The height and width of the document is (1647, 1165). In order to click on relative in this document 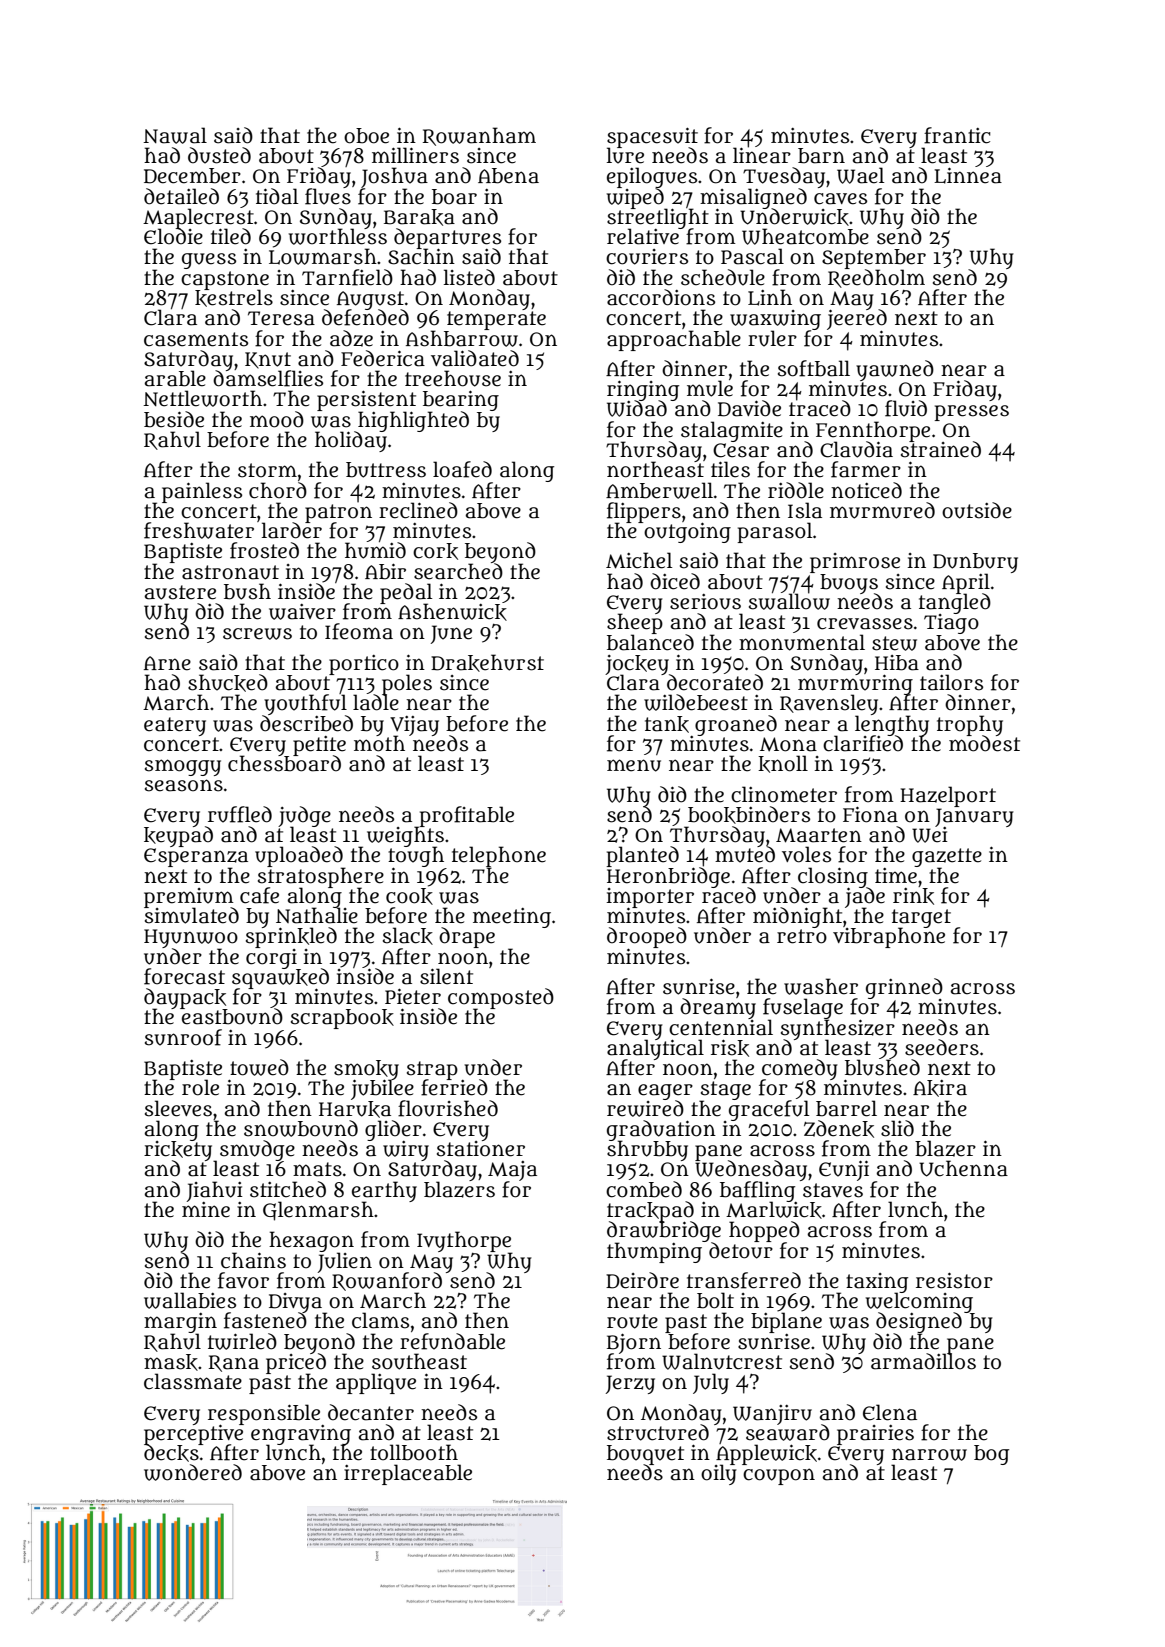, I will do `click(643, 237)`.
